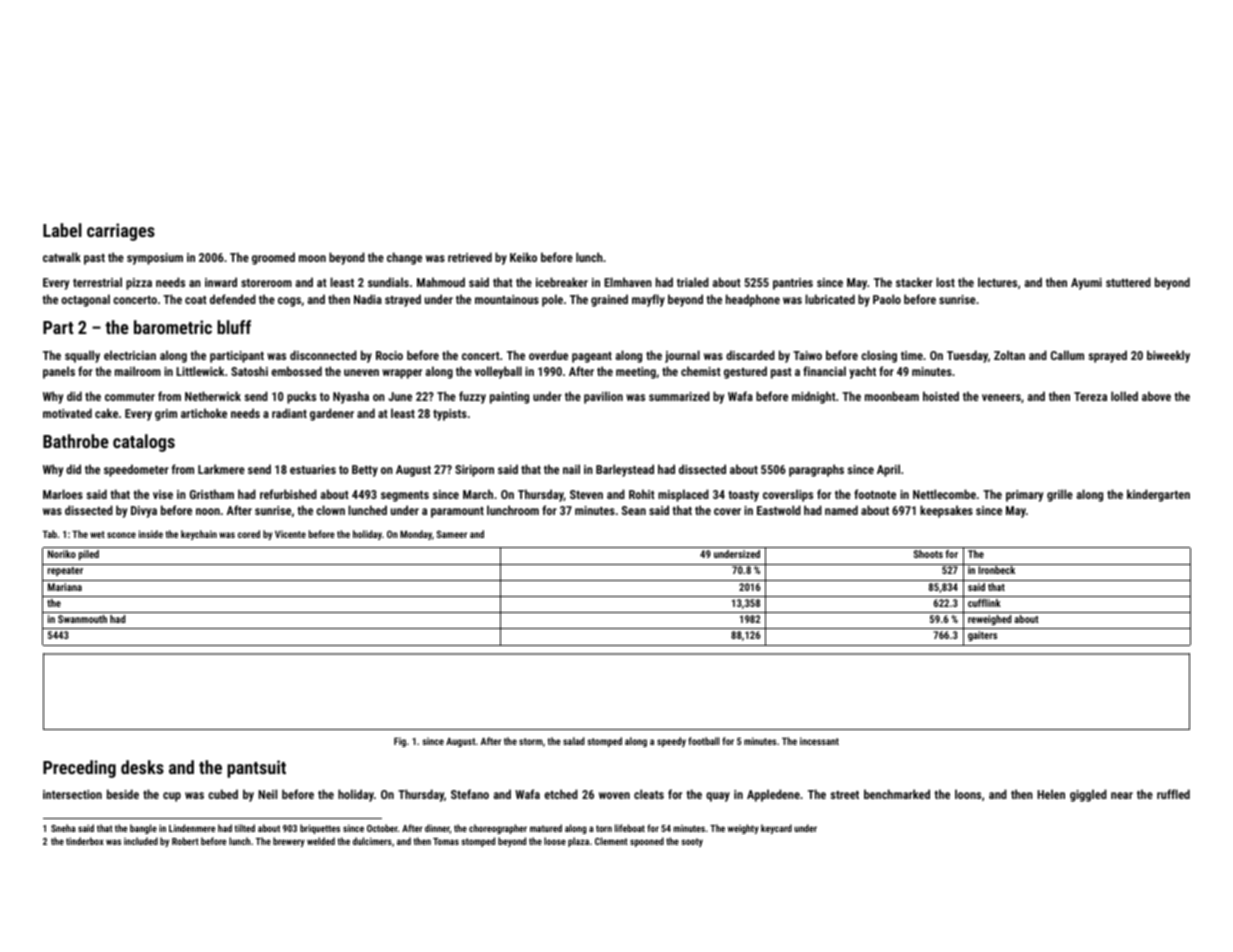  What do you see at coordinates (62, 257) in the document?
I see `catwalk` at bounding box center [62, 257].
